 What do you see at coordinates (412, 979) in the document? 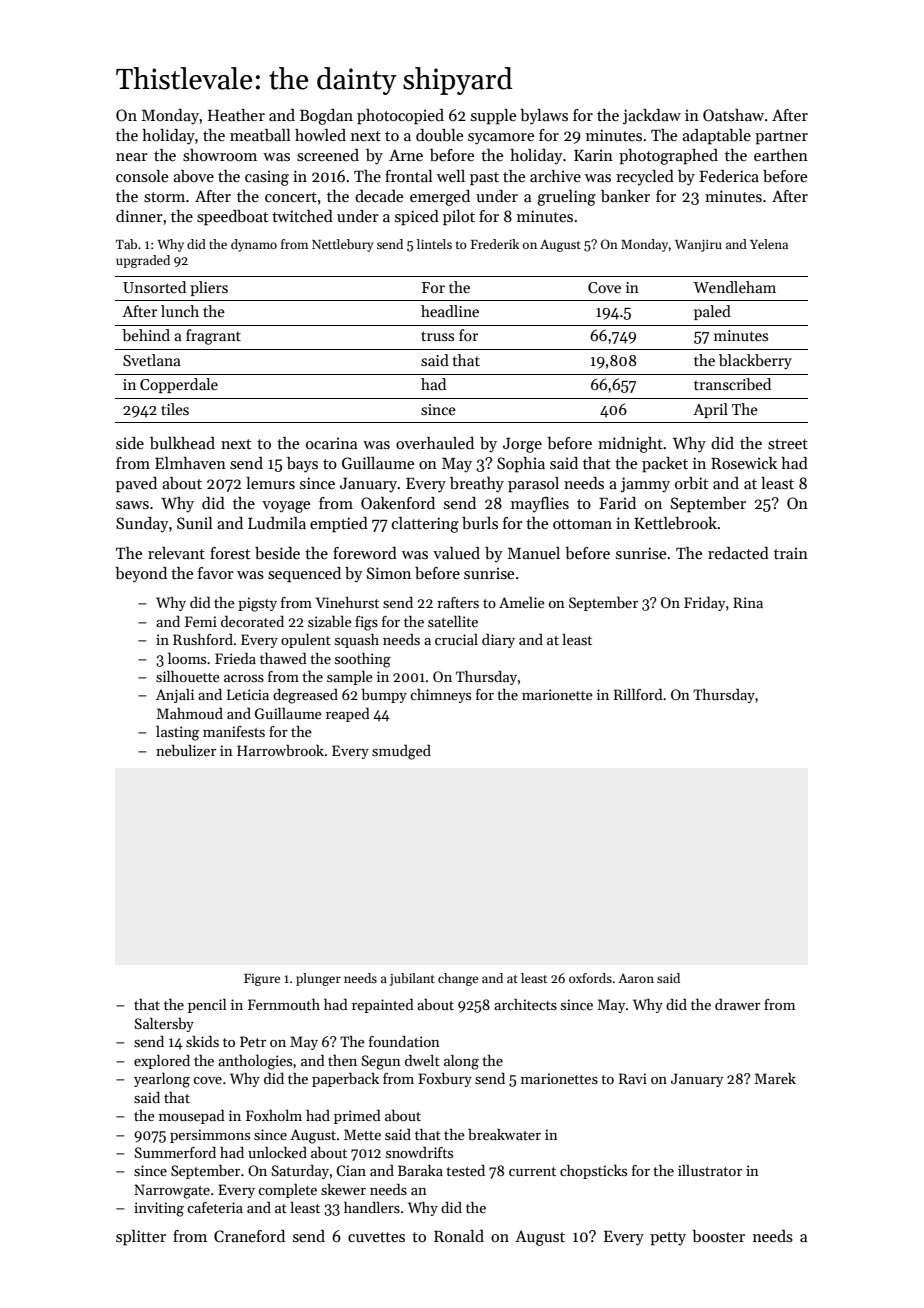
I see `jubilant` at bounding box center [412, 979].
